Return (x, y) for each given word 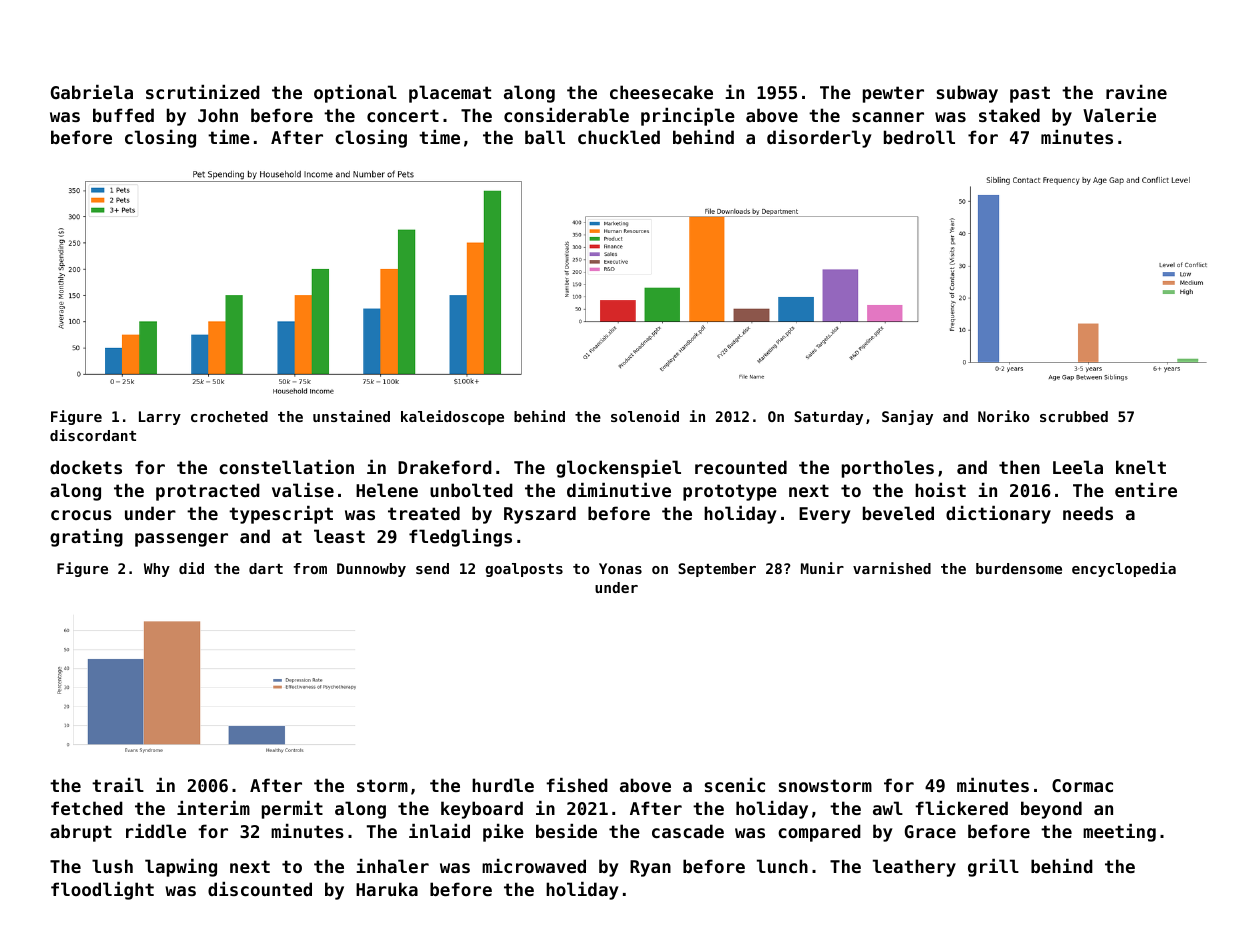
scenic (735, 785)
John (218, 115)
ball (545, 137)
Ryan (650, 868)
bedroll (919, 137)
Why (157, 570)
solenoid (645, 416)
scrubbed (1074, 416)
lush (112, 866)
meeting (1119, 833)
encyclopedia (1124, 569)
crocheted (229, 416)
